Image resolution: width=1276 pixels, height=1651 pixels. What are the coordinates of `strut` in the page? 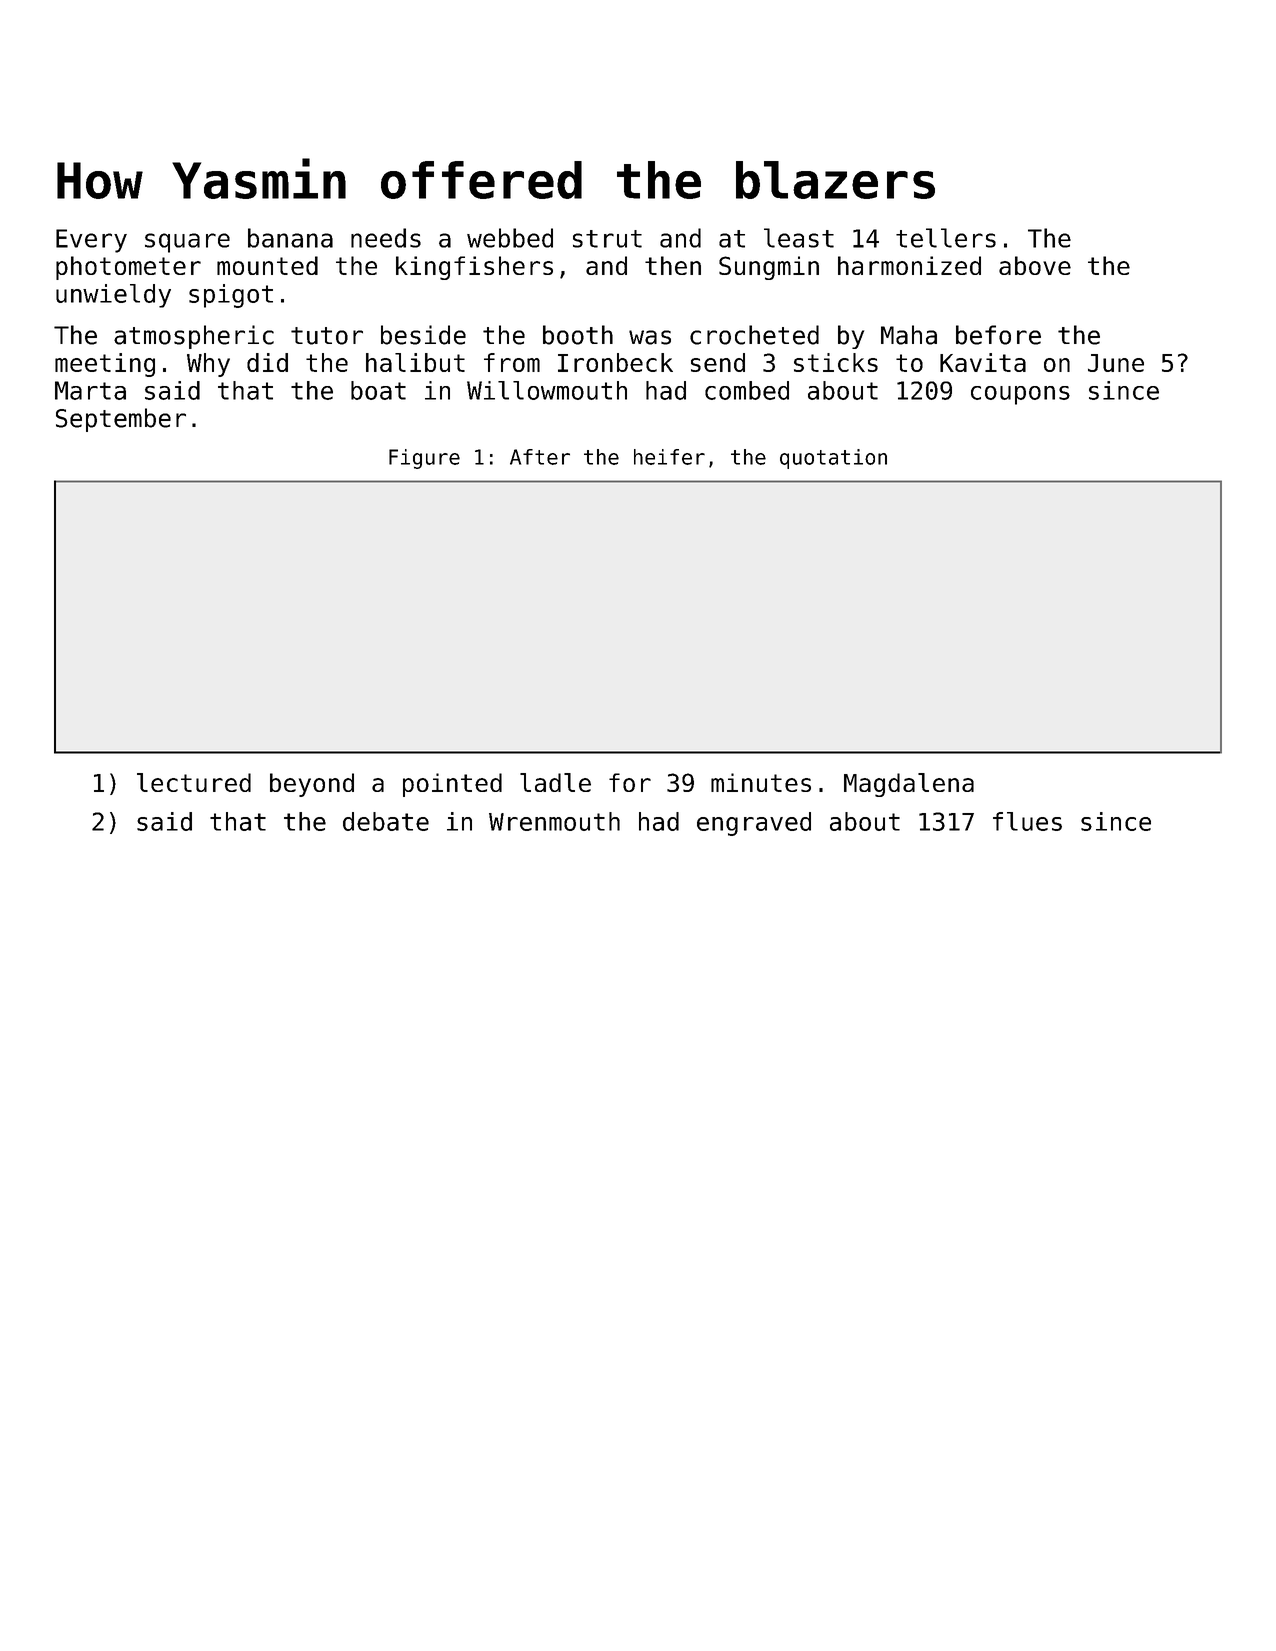 It's located at (607, 239).
